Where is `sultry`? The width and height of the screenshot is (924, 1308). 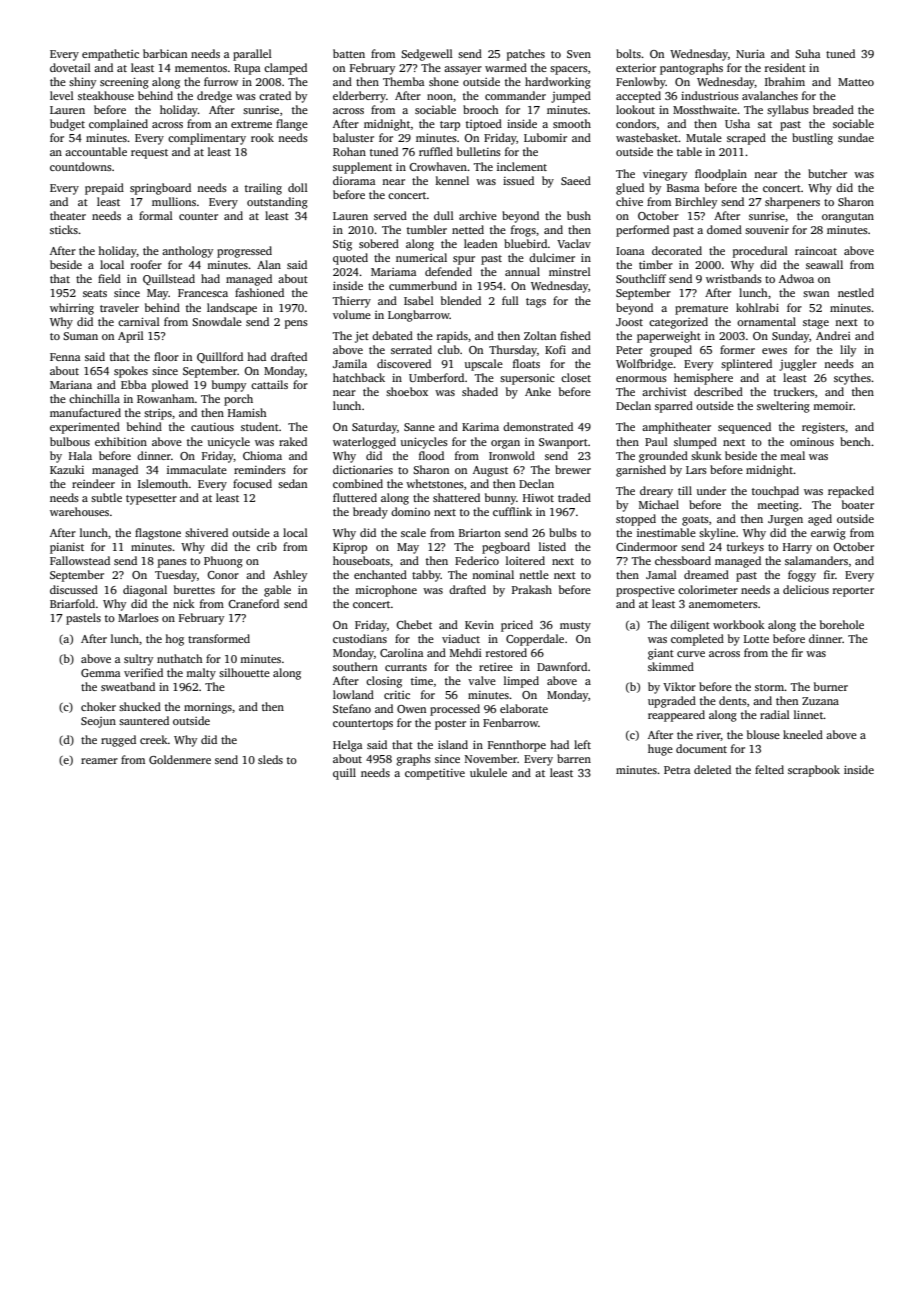
sultry is located at coordinates (138, 660).
